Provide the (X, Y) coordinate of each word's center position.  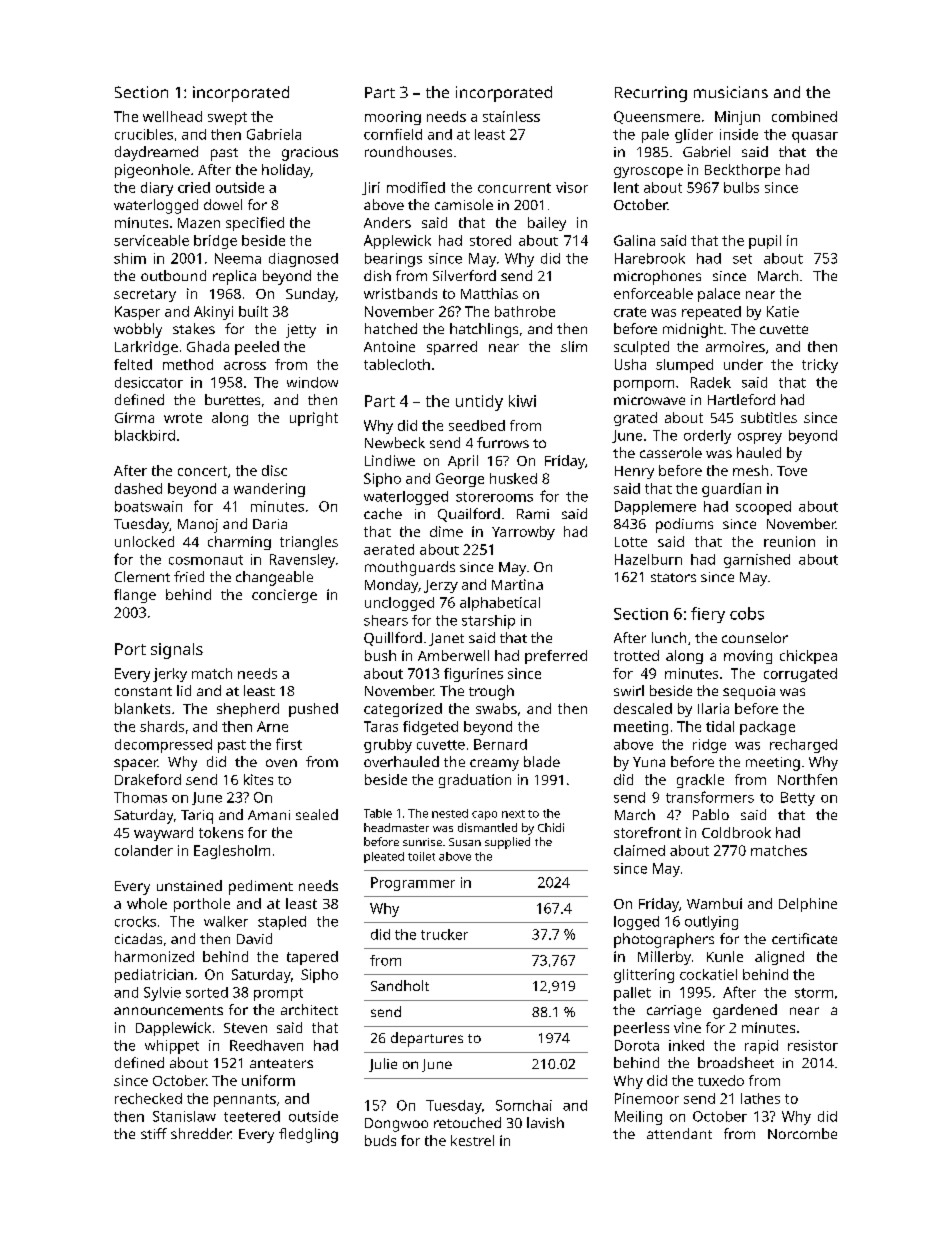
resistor (813, 1045)
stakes (194, 328)
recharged (803, 746)
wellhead (172, 116)
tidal (720, 726)
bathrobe (525, 311)
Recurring (651, 94)
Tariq (197, 817)
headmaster (396, 827)
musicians (731, 92)
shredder (201, 1133)
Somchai (524, 1105)
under (743, 364)
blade (542, 761)
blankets (142, 708)
